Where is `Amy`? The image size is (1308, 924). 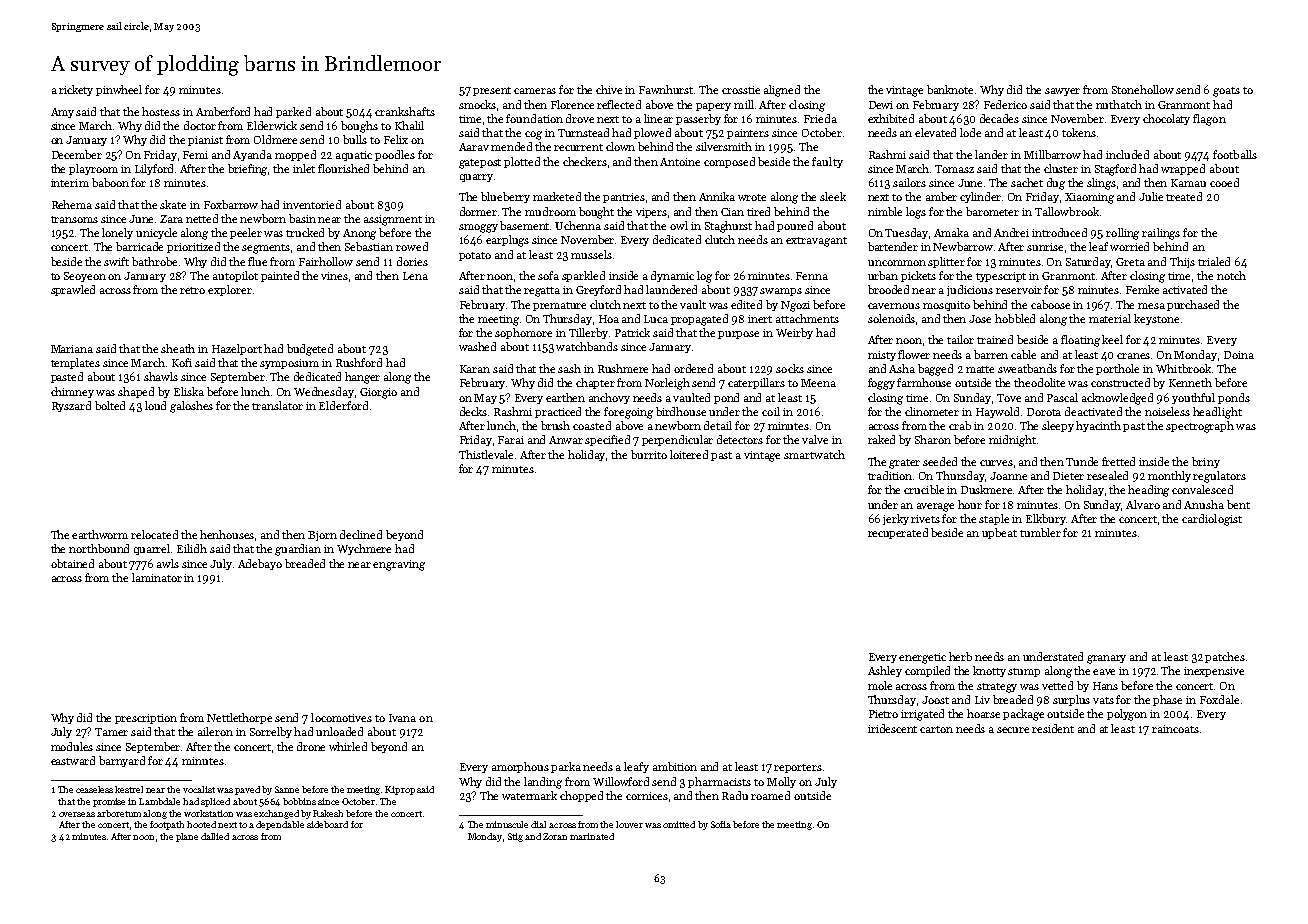
Amy is located at coordinates (62, 113).
